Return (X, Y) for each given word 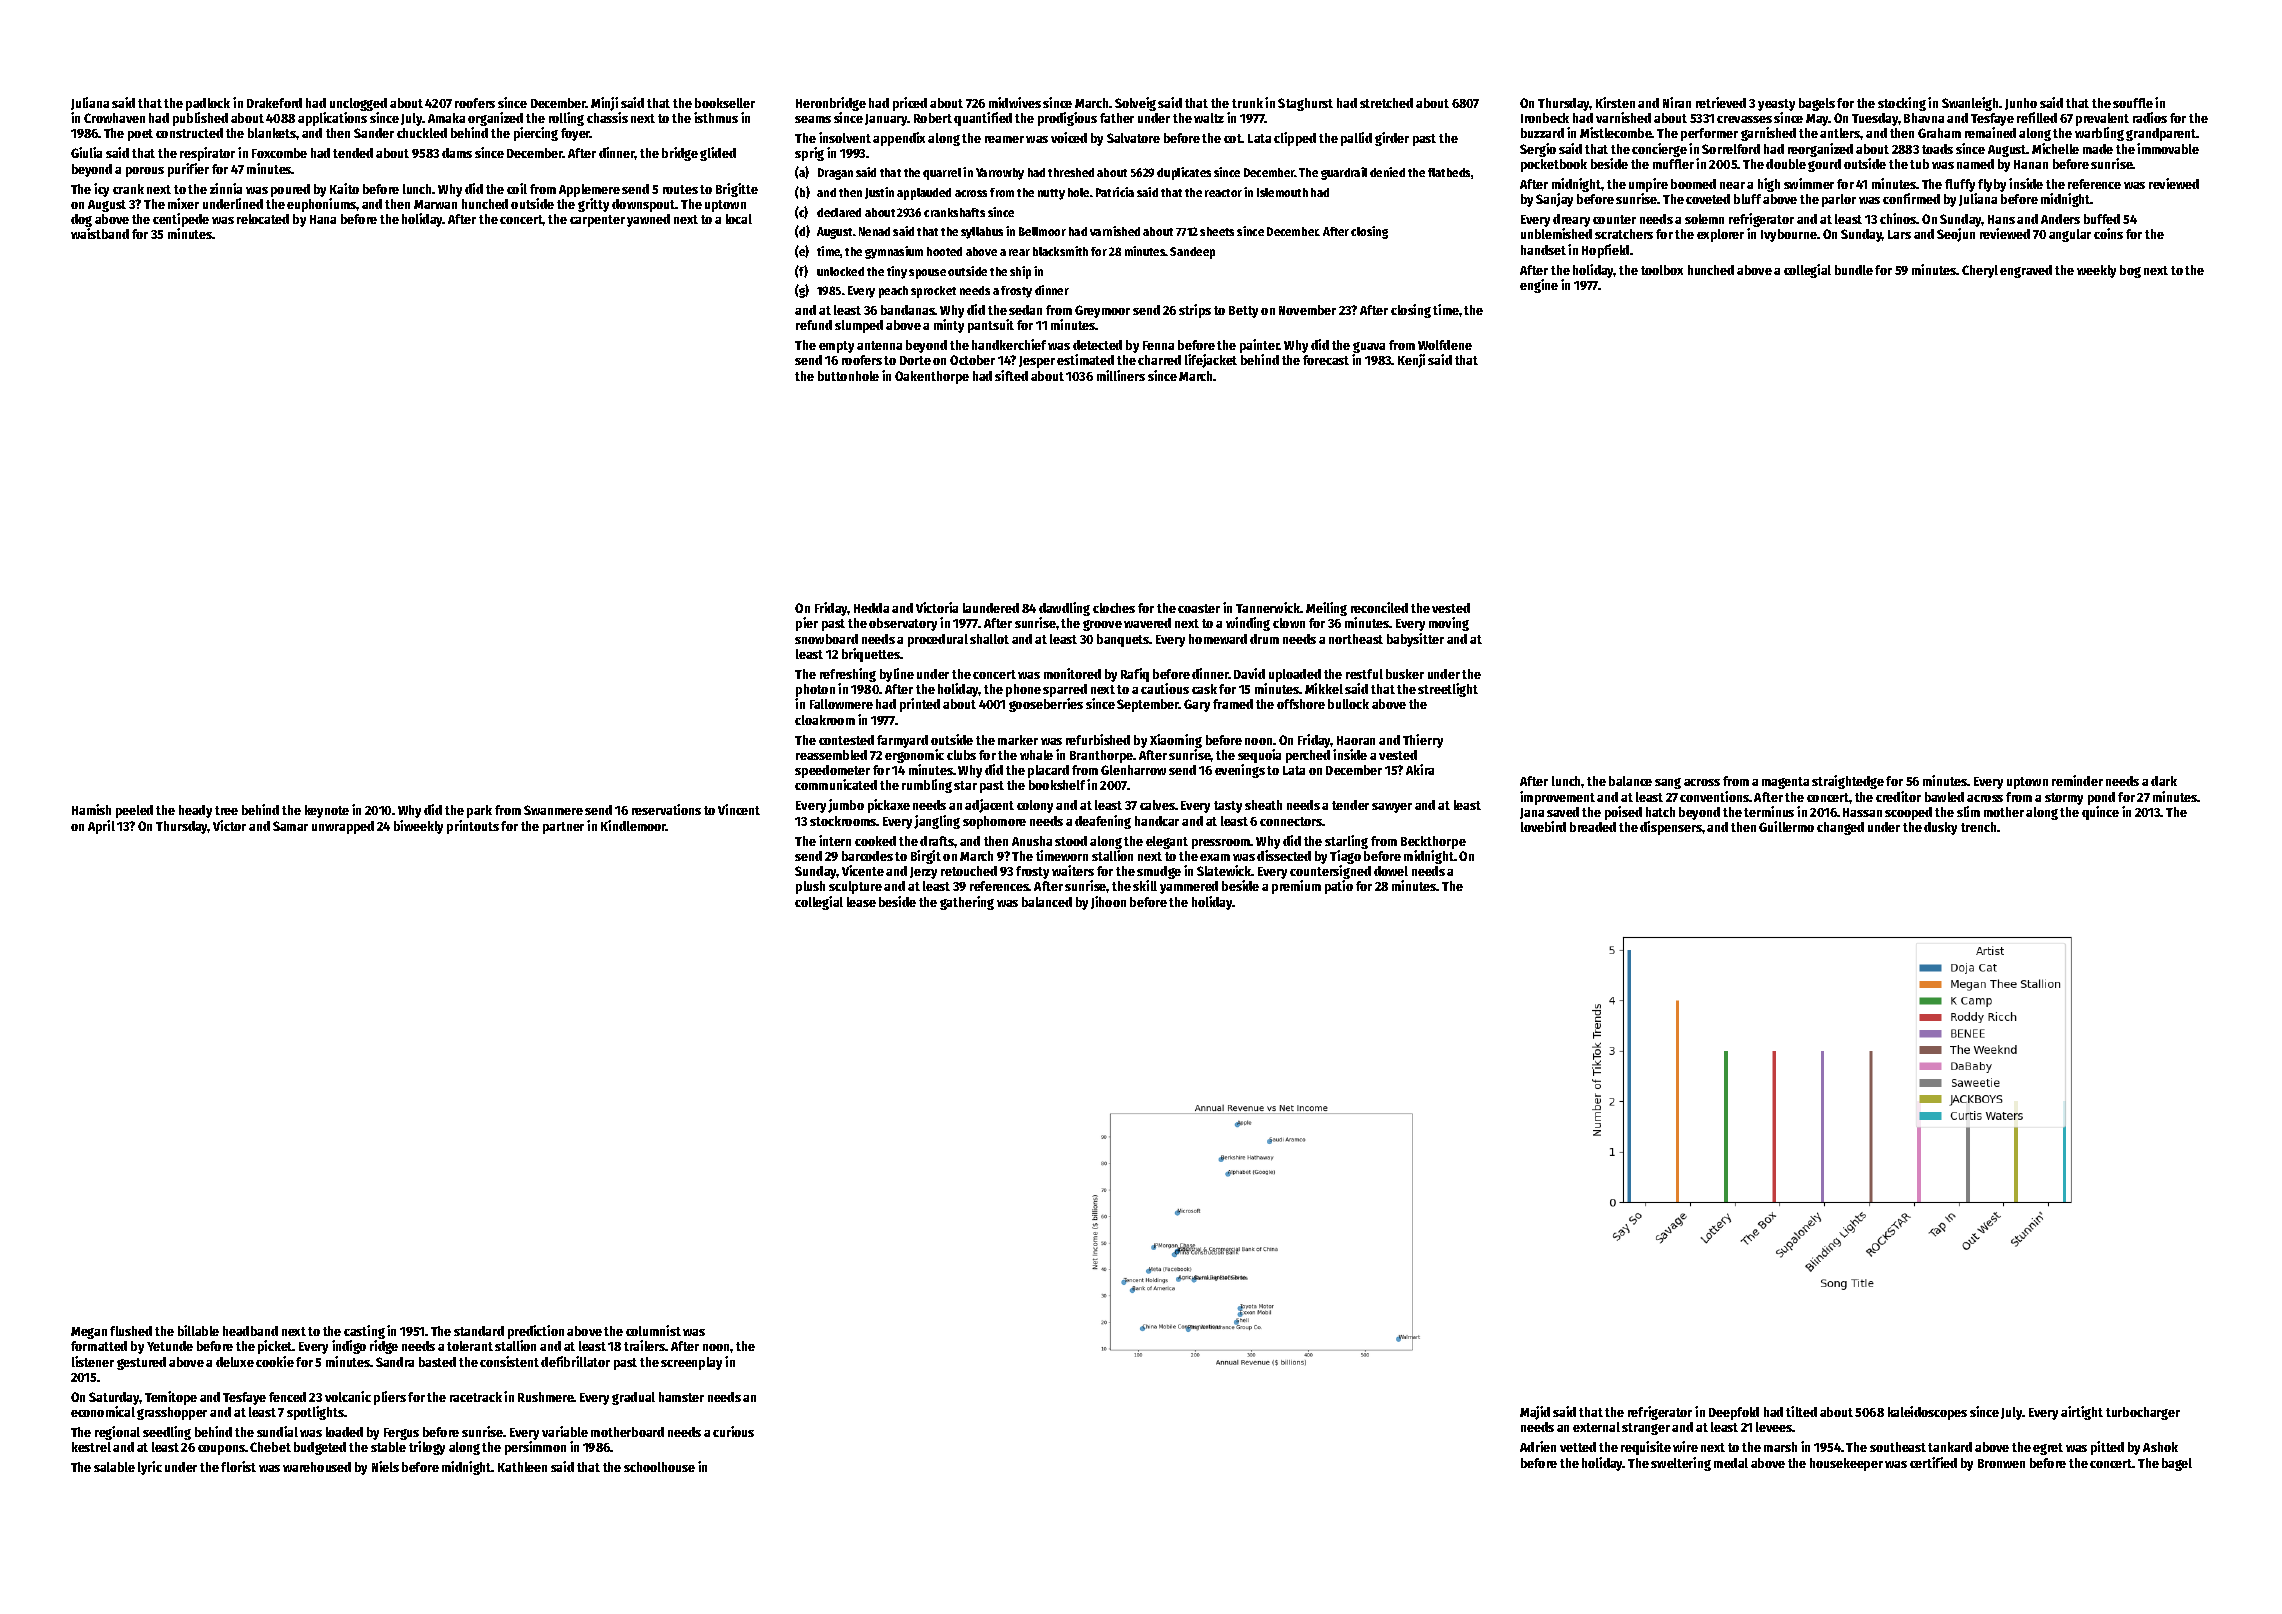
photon (815, 690)
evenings (1240, 771)
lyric (150, 1468)
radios (2150, 117)
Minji (604, 104)
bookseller (725, 103)
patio (1339, 887)
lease (861, 902)
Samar (290, 826)
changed (1840, 828)
